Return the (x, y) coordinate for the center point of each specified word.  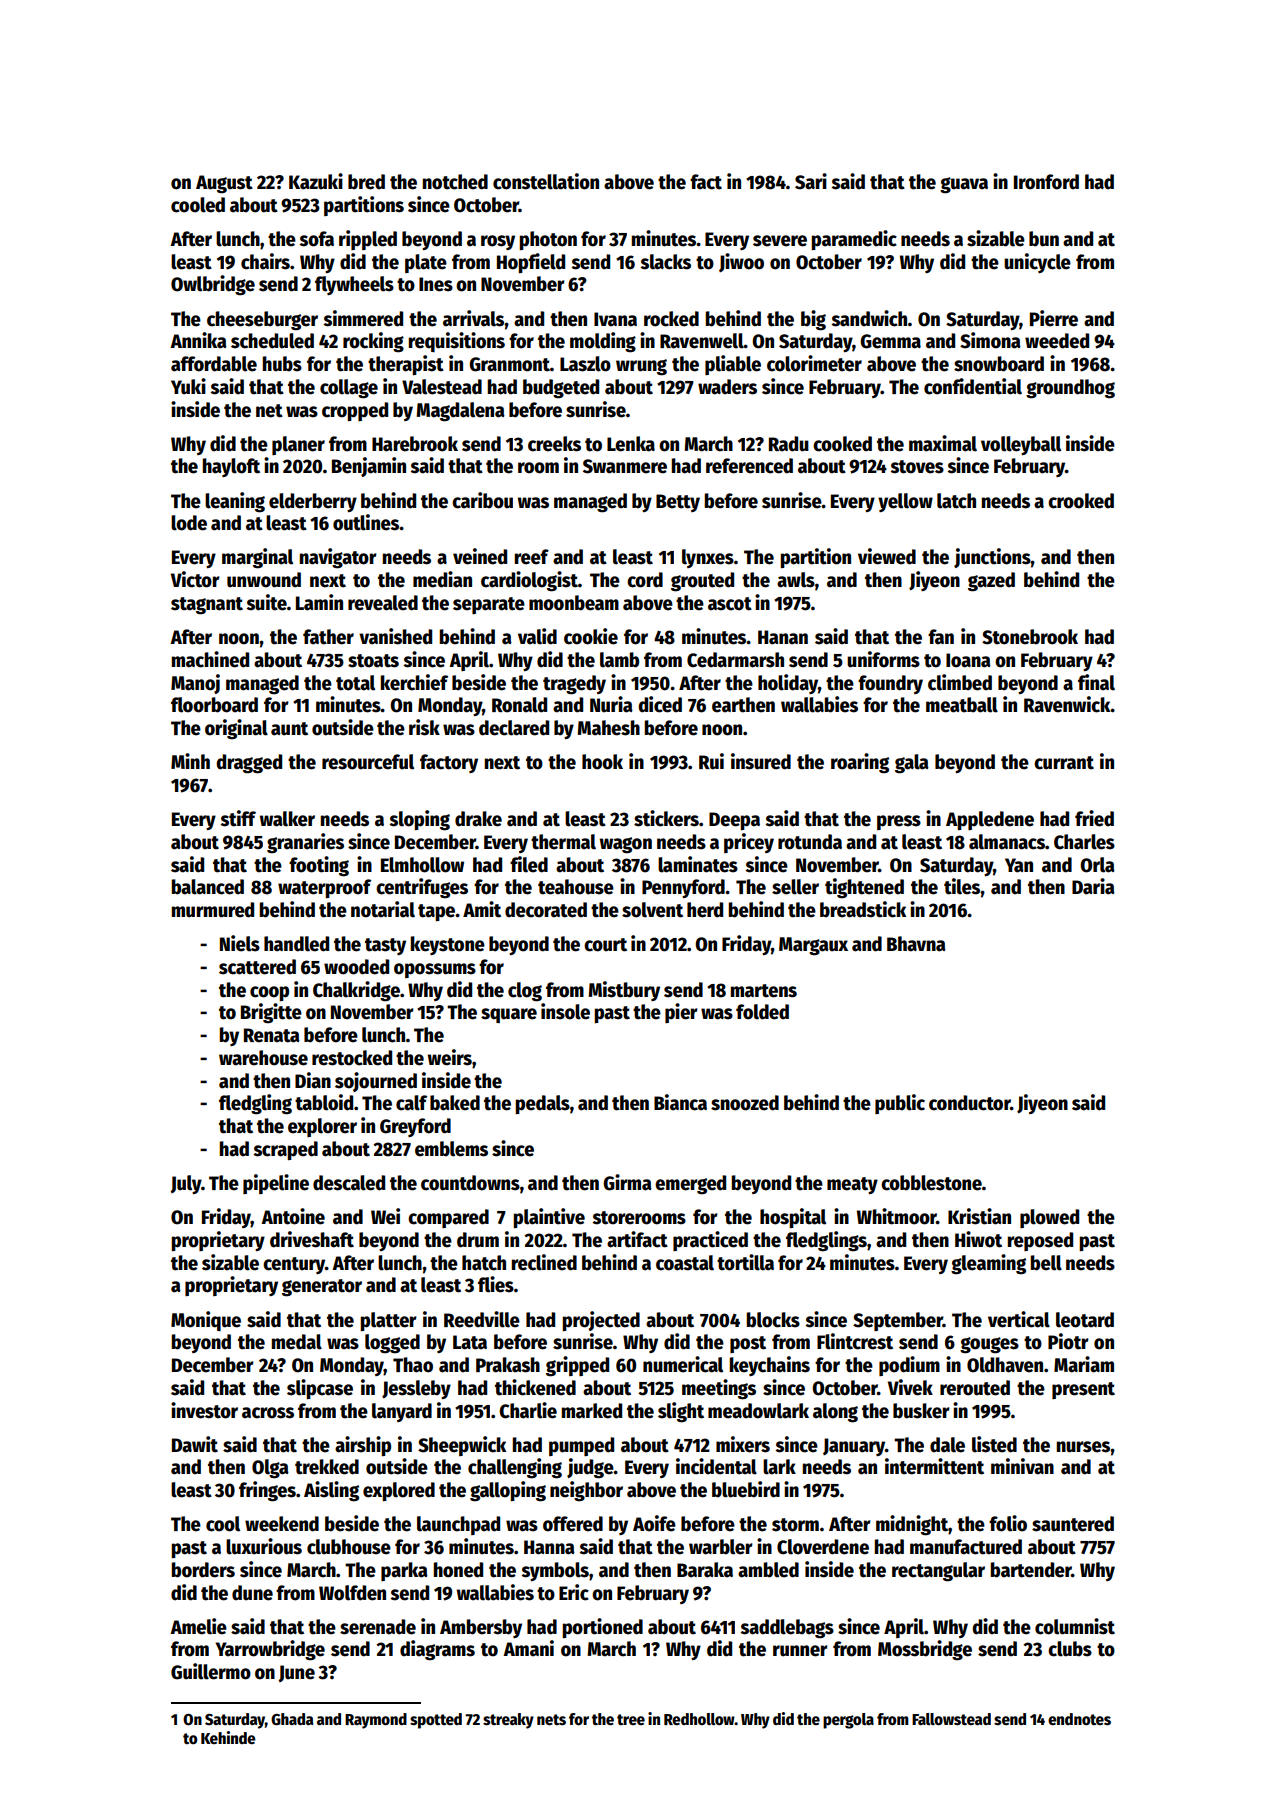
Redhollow (699, 1719)
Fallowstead (951, 1719)
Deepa (734, 821)
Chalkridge (356, 991)
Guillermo (211, 1671)
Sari (811, 181)
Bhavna (916, 944)
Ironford (1046, 182)
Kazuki (316, 181)
